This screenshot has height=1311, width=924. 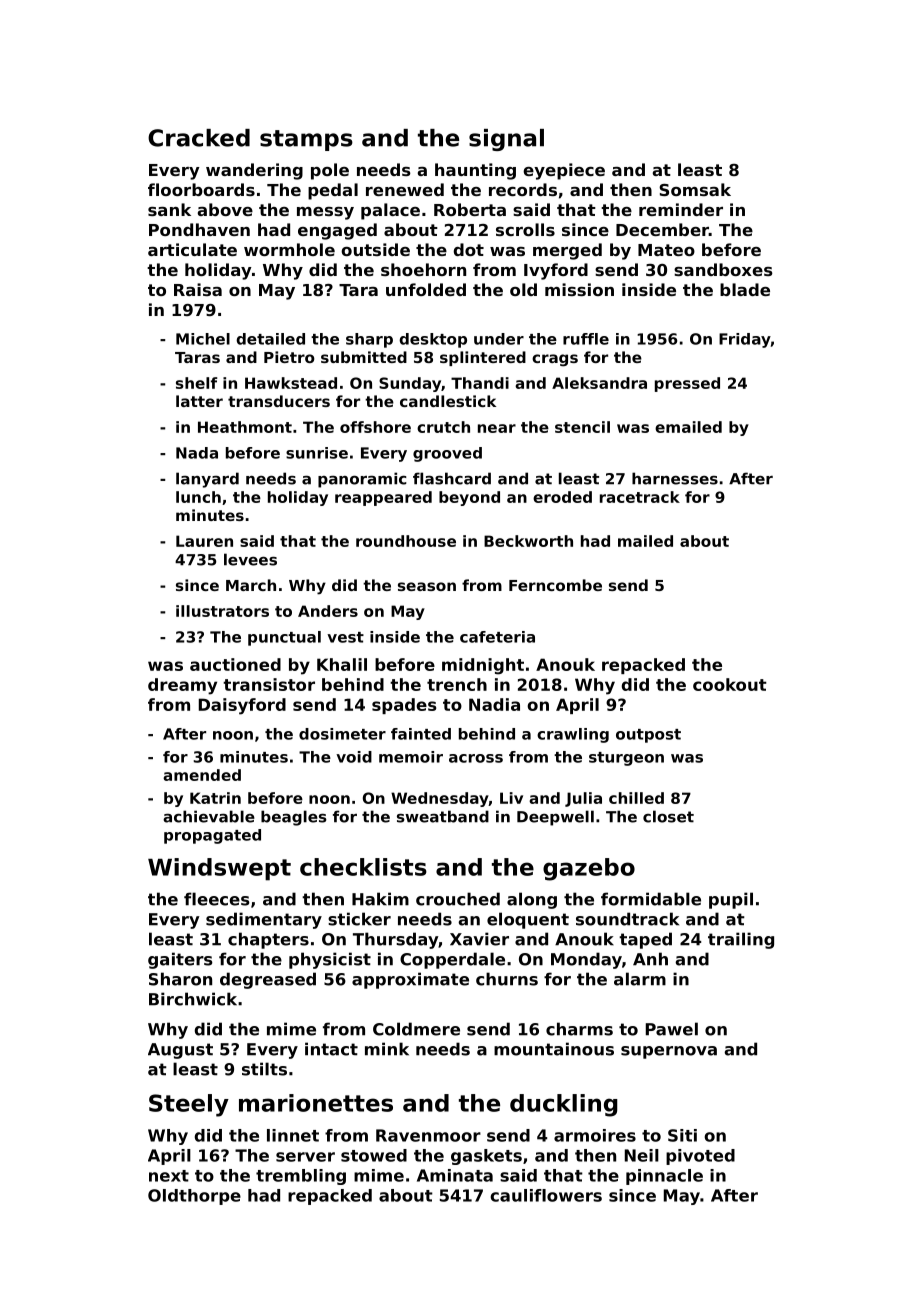 What do you see at coordinates (486, 1157) in the screenshot?
I see `gaskets` at bounding box center [486, 1157].
